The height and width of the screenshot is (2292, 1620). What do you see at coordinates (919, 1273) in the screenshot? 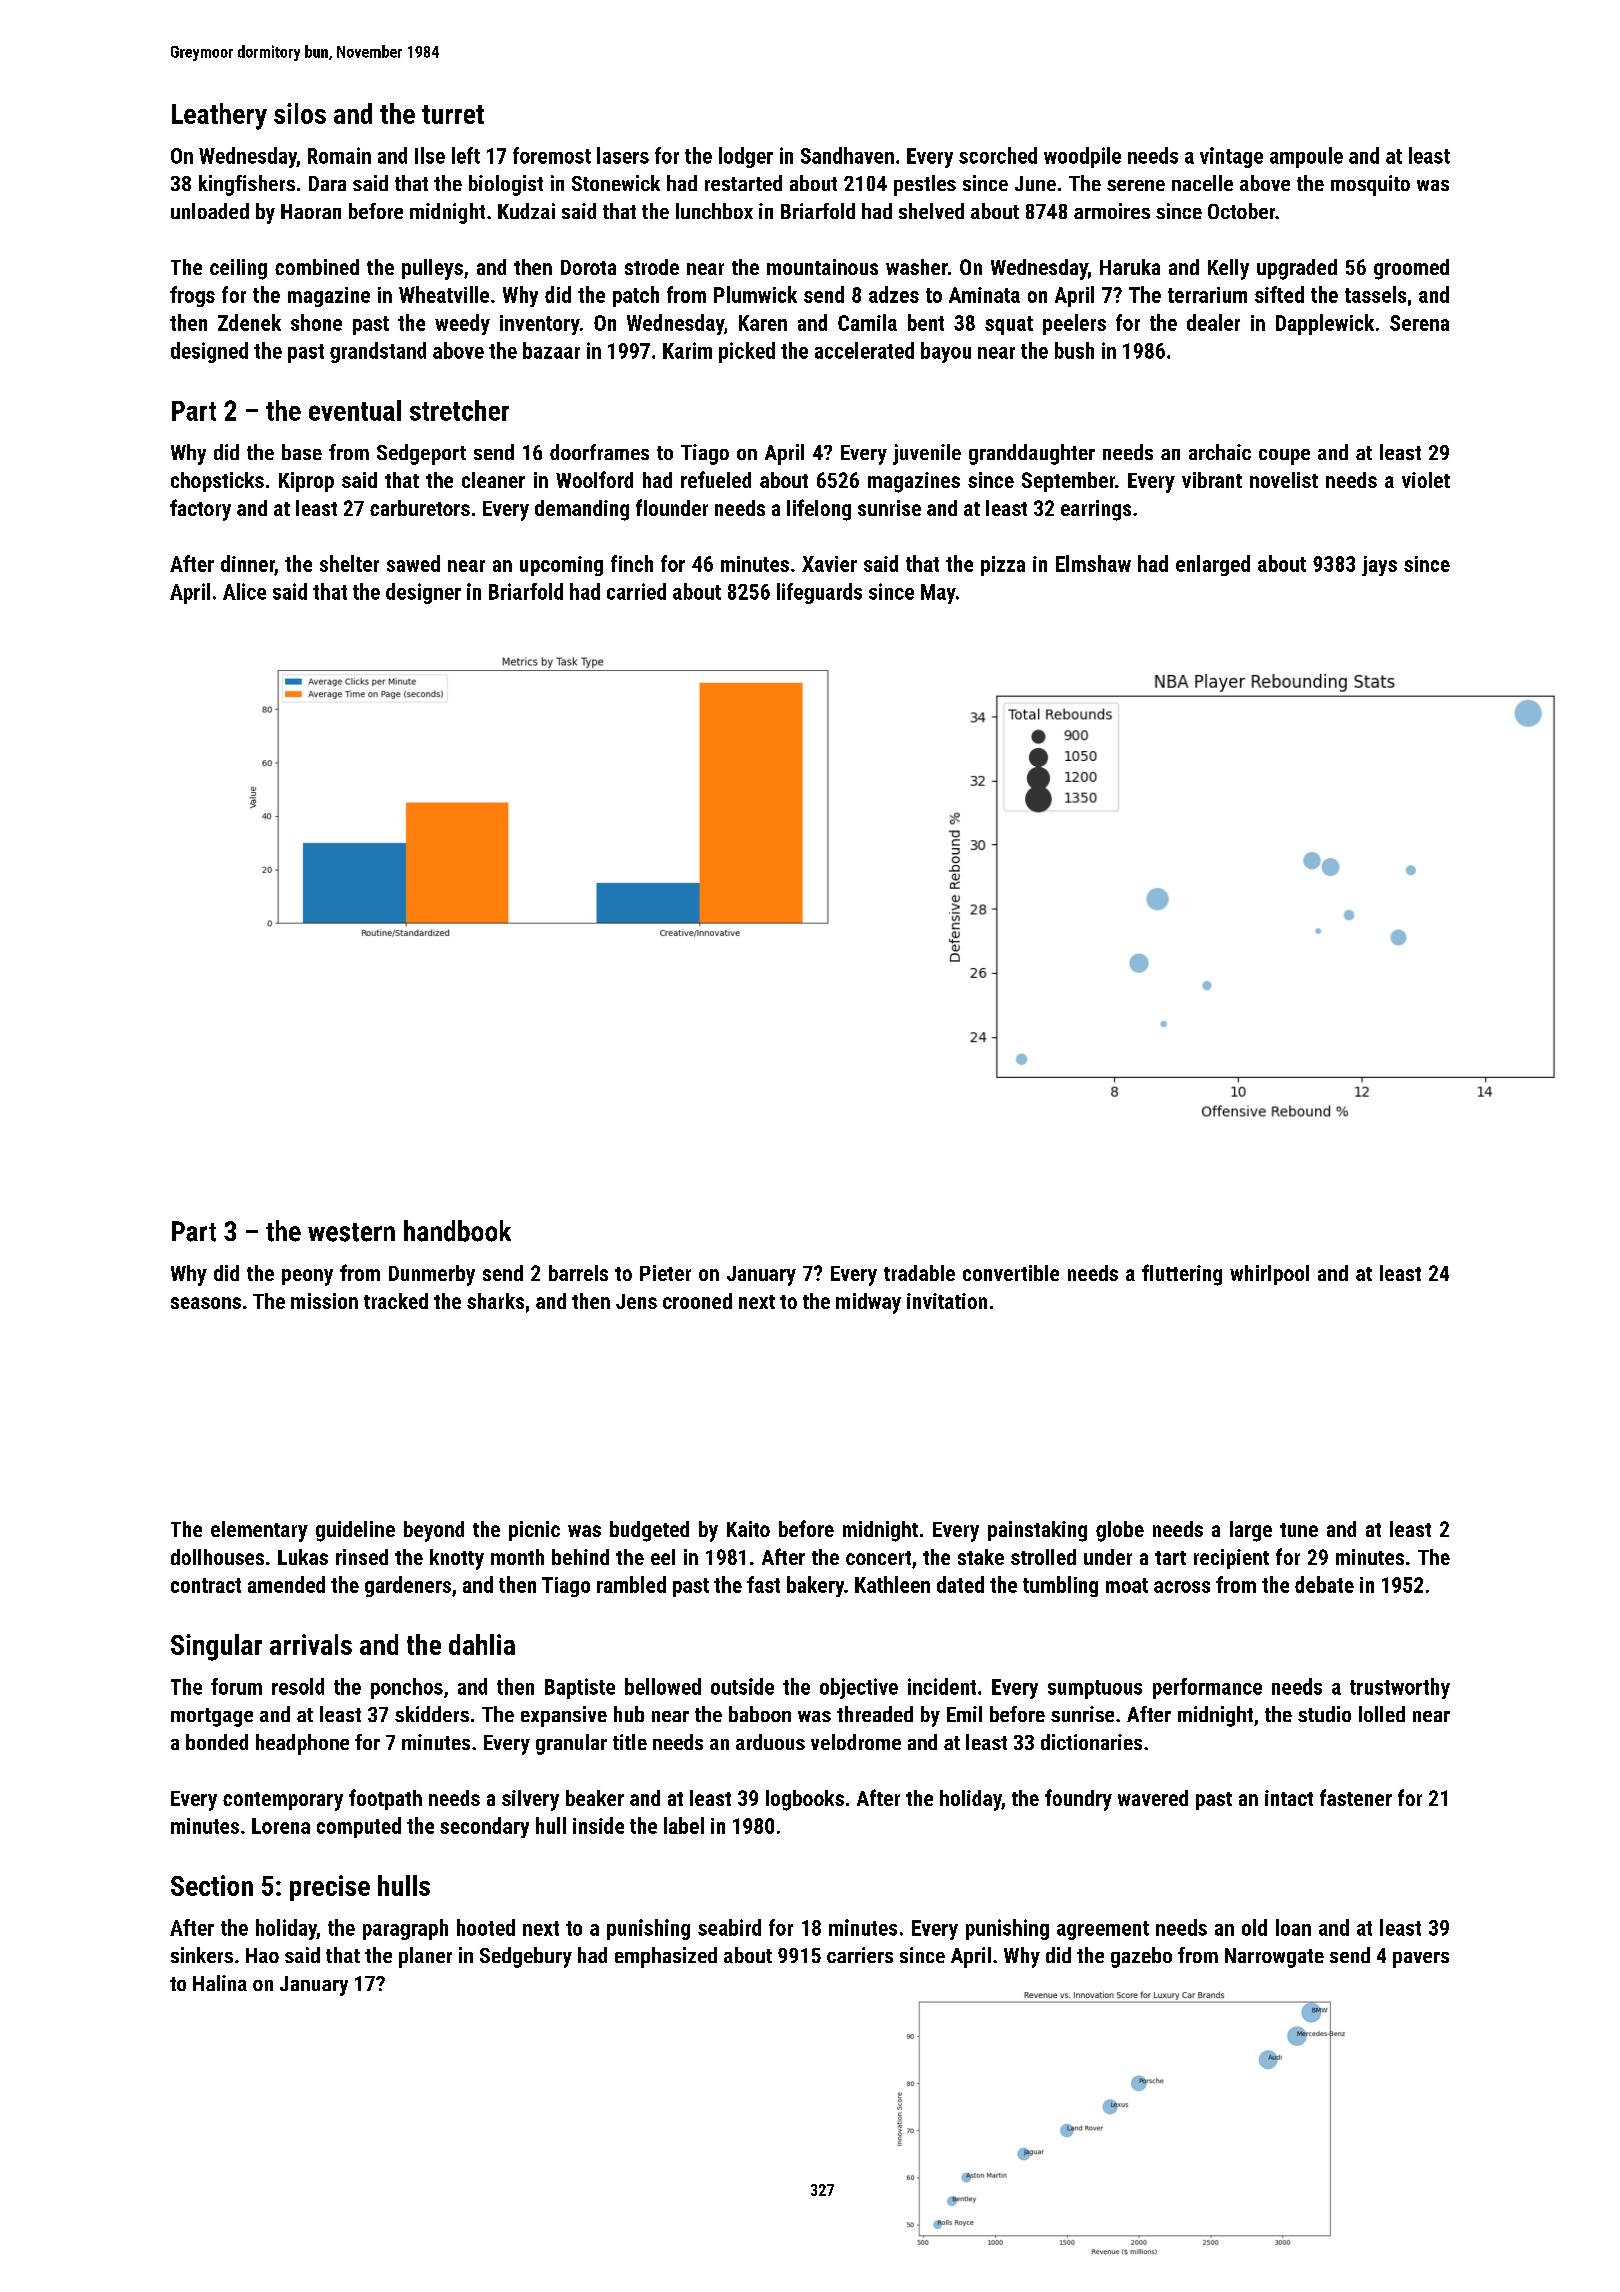
I see `tradable` at bounding box center [919, 1273].
